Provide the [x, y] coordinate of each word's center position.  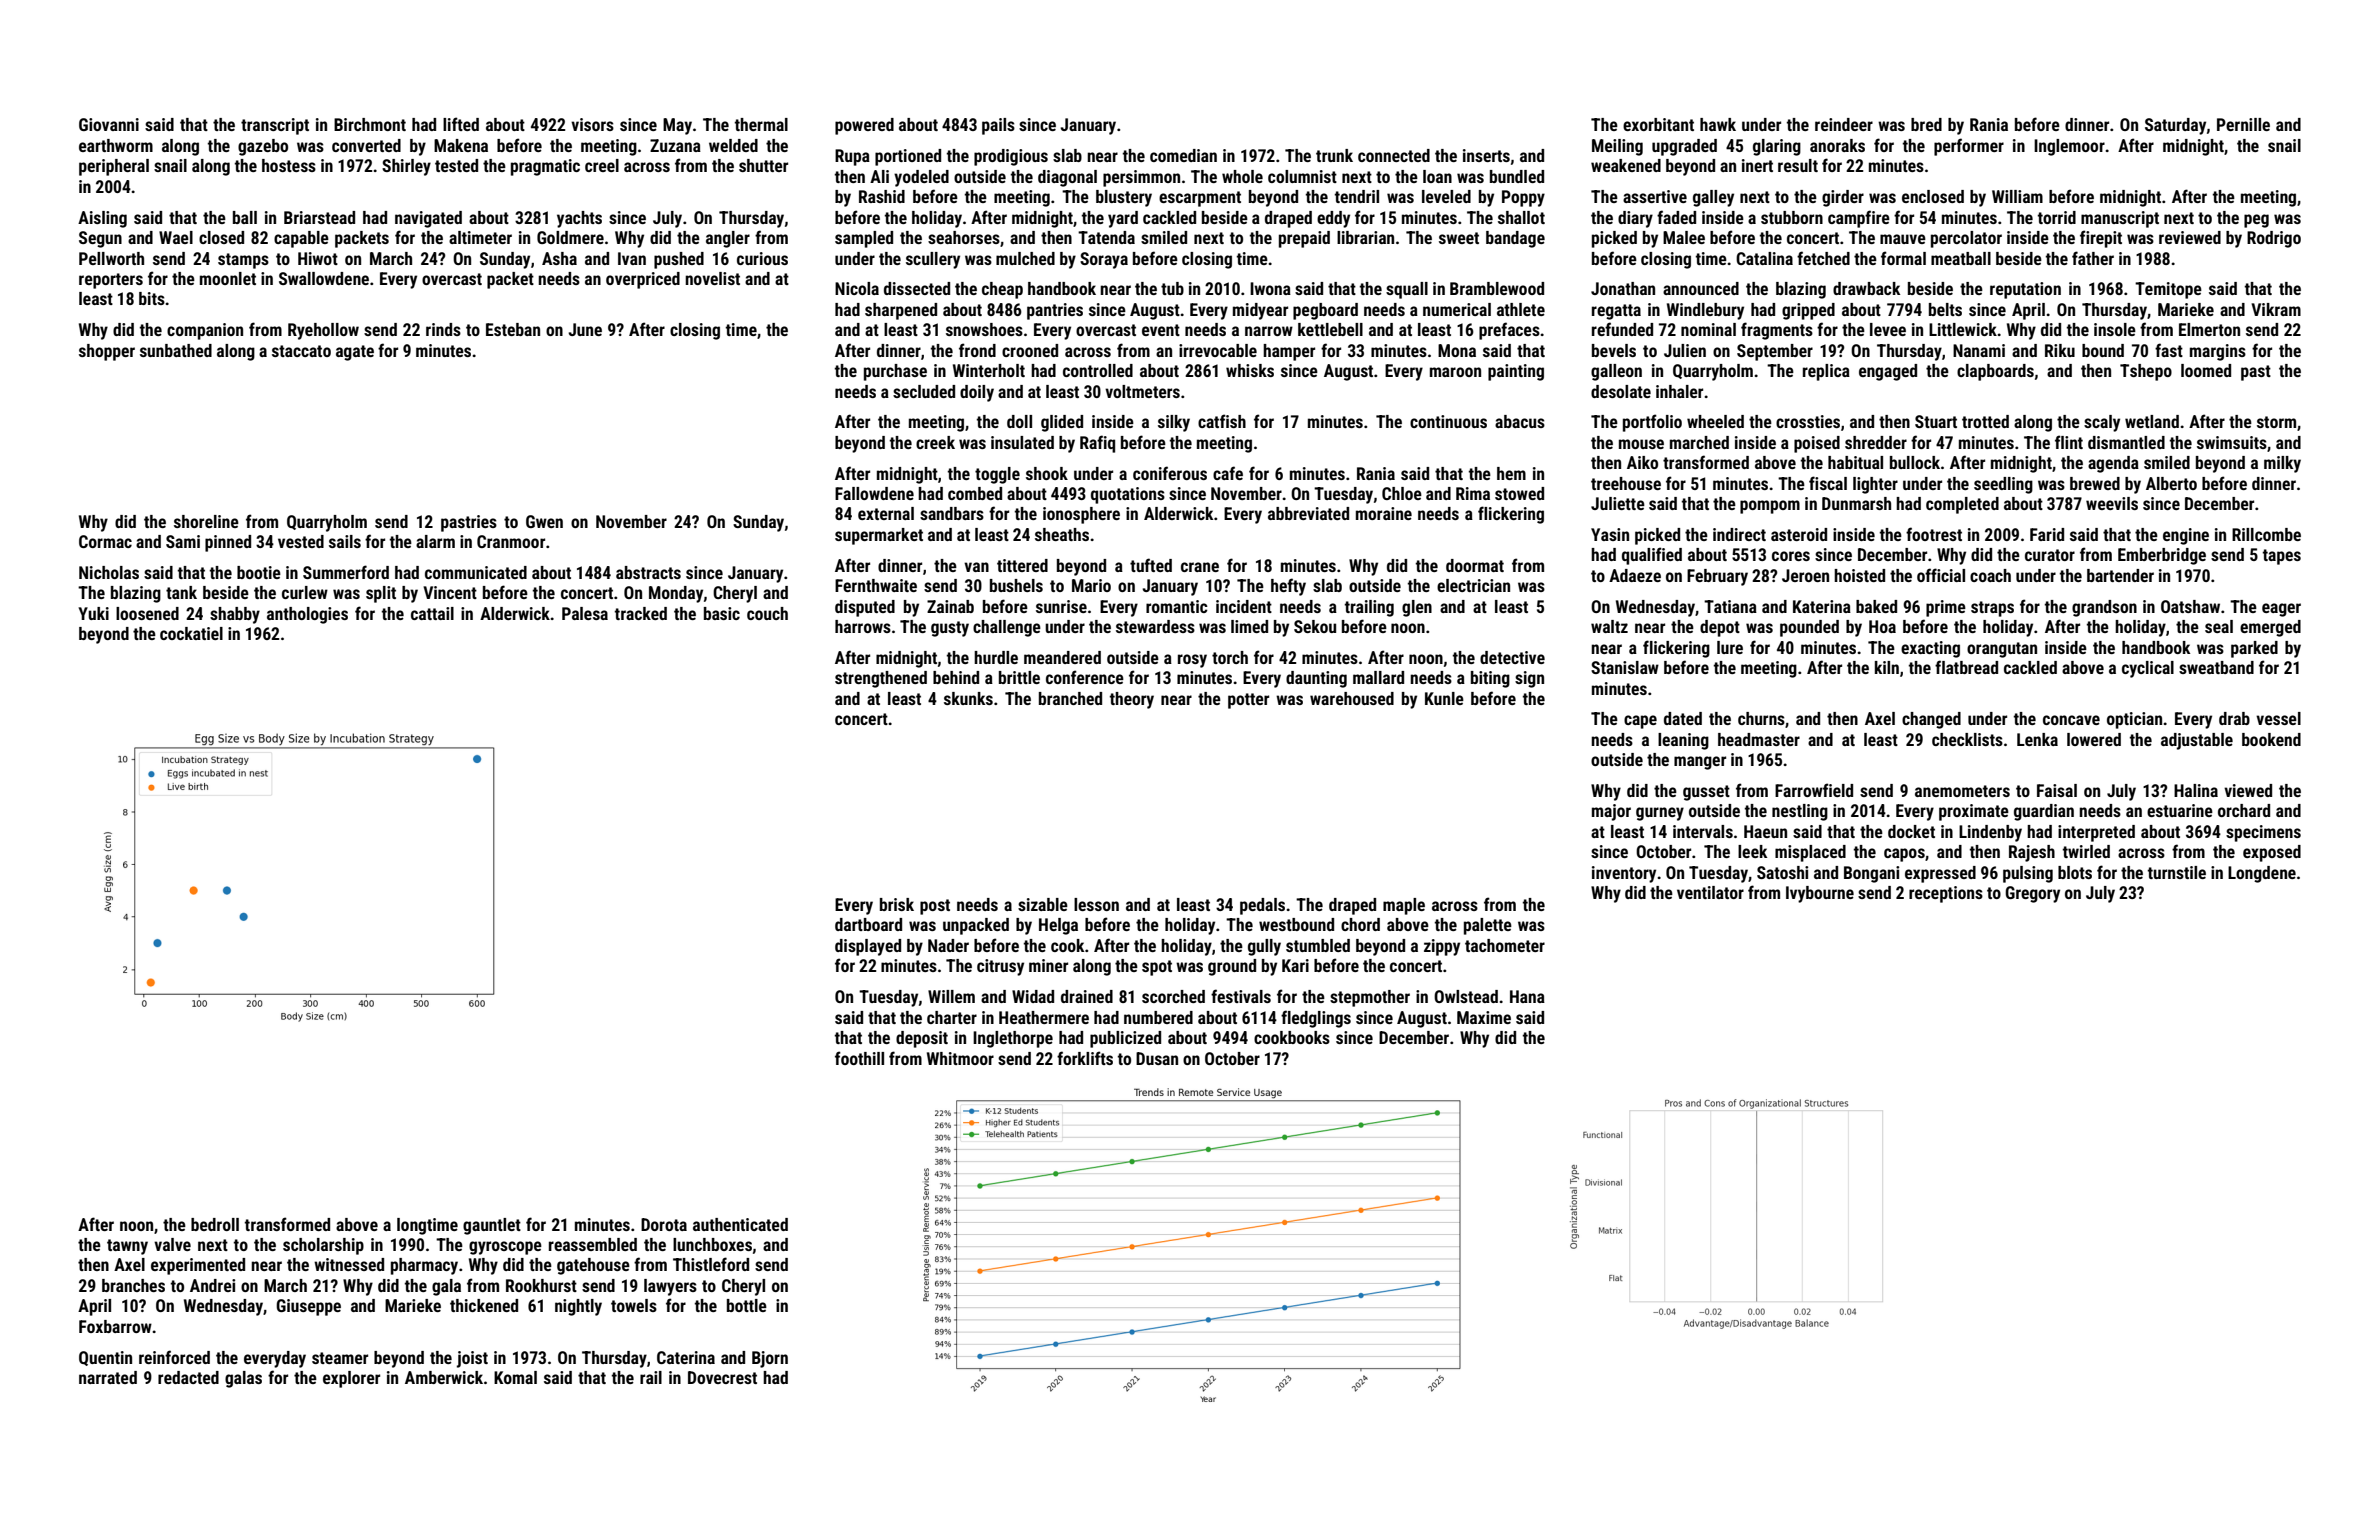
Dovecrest [722, 1377]
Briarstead [319, 217]
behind [956, 677]
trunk [1334, 155]
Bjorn [770, 1359]
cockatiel [191, 633]
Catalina [1764, 258]
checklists [1967, 739]
